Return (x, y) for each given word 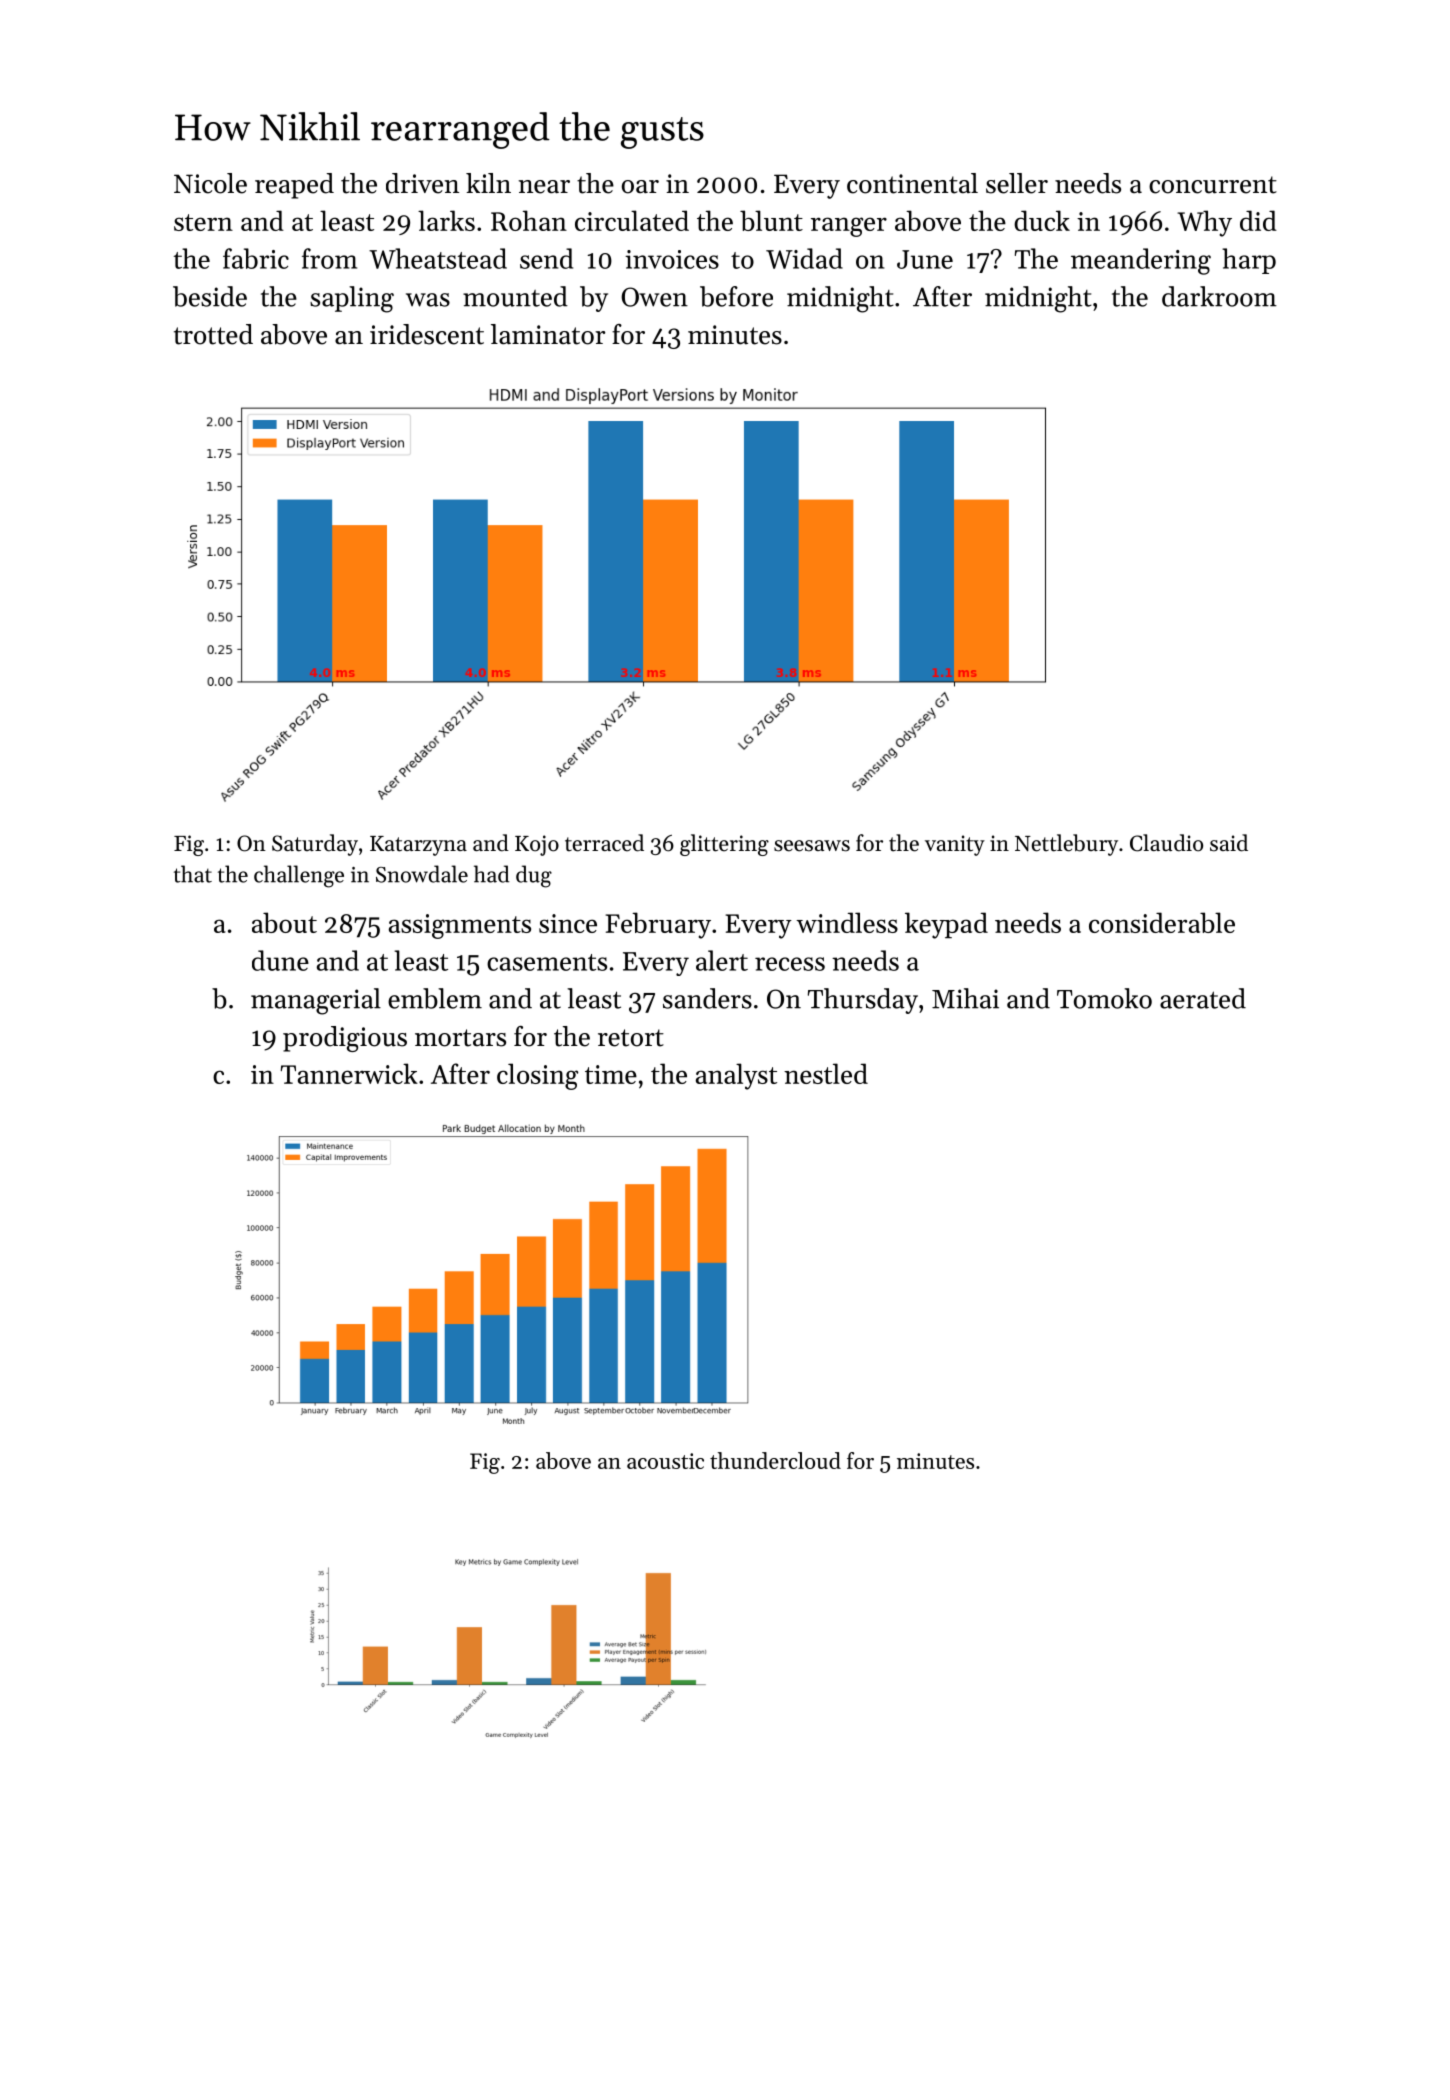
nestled (826, 1073)
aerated (1203, 998)
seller (1017, 183)
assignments (460, 926)
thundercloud (775, 1460)
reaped (294, 186)
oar (640, 187)
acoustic (665, 1461)
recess (790, 964)
